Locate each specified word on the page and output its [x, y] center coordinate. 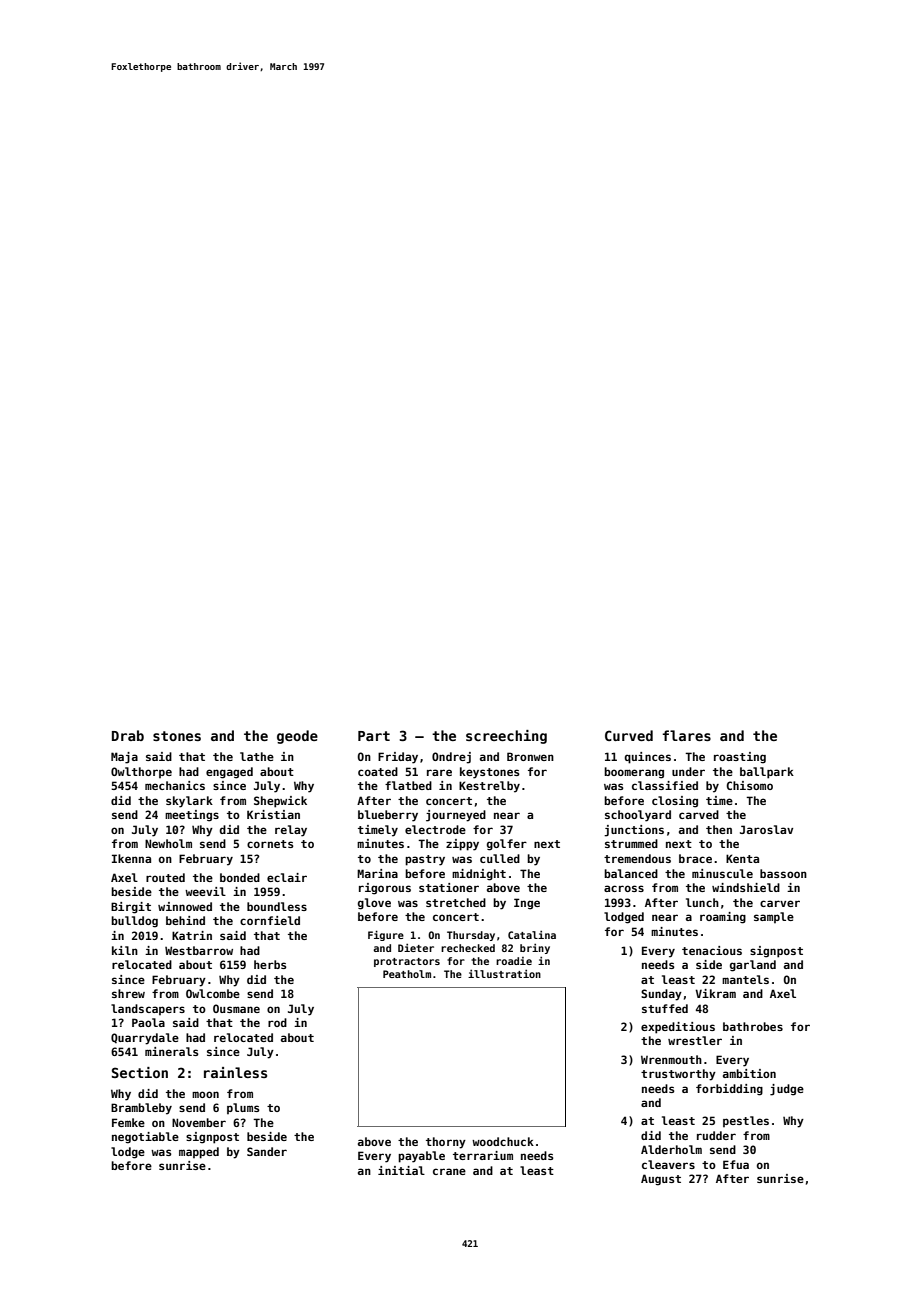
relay [291, 831]
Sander [267, 1151]
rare [439, 772]
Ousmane [236, 1008]
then [719, 829]
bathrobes [753, 1026]
